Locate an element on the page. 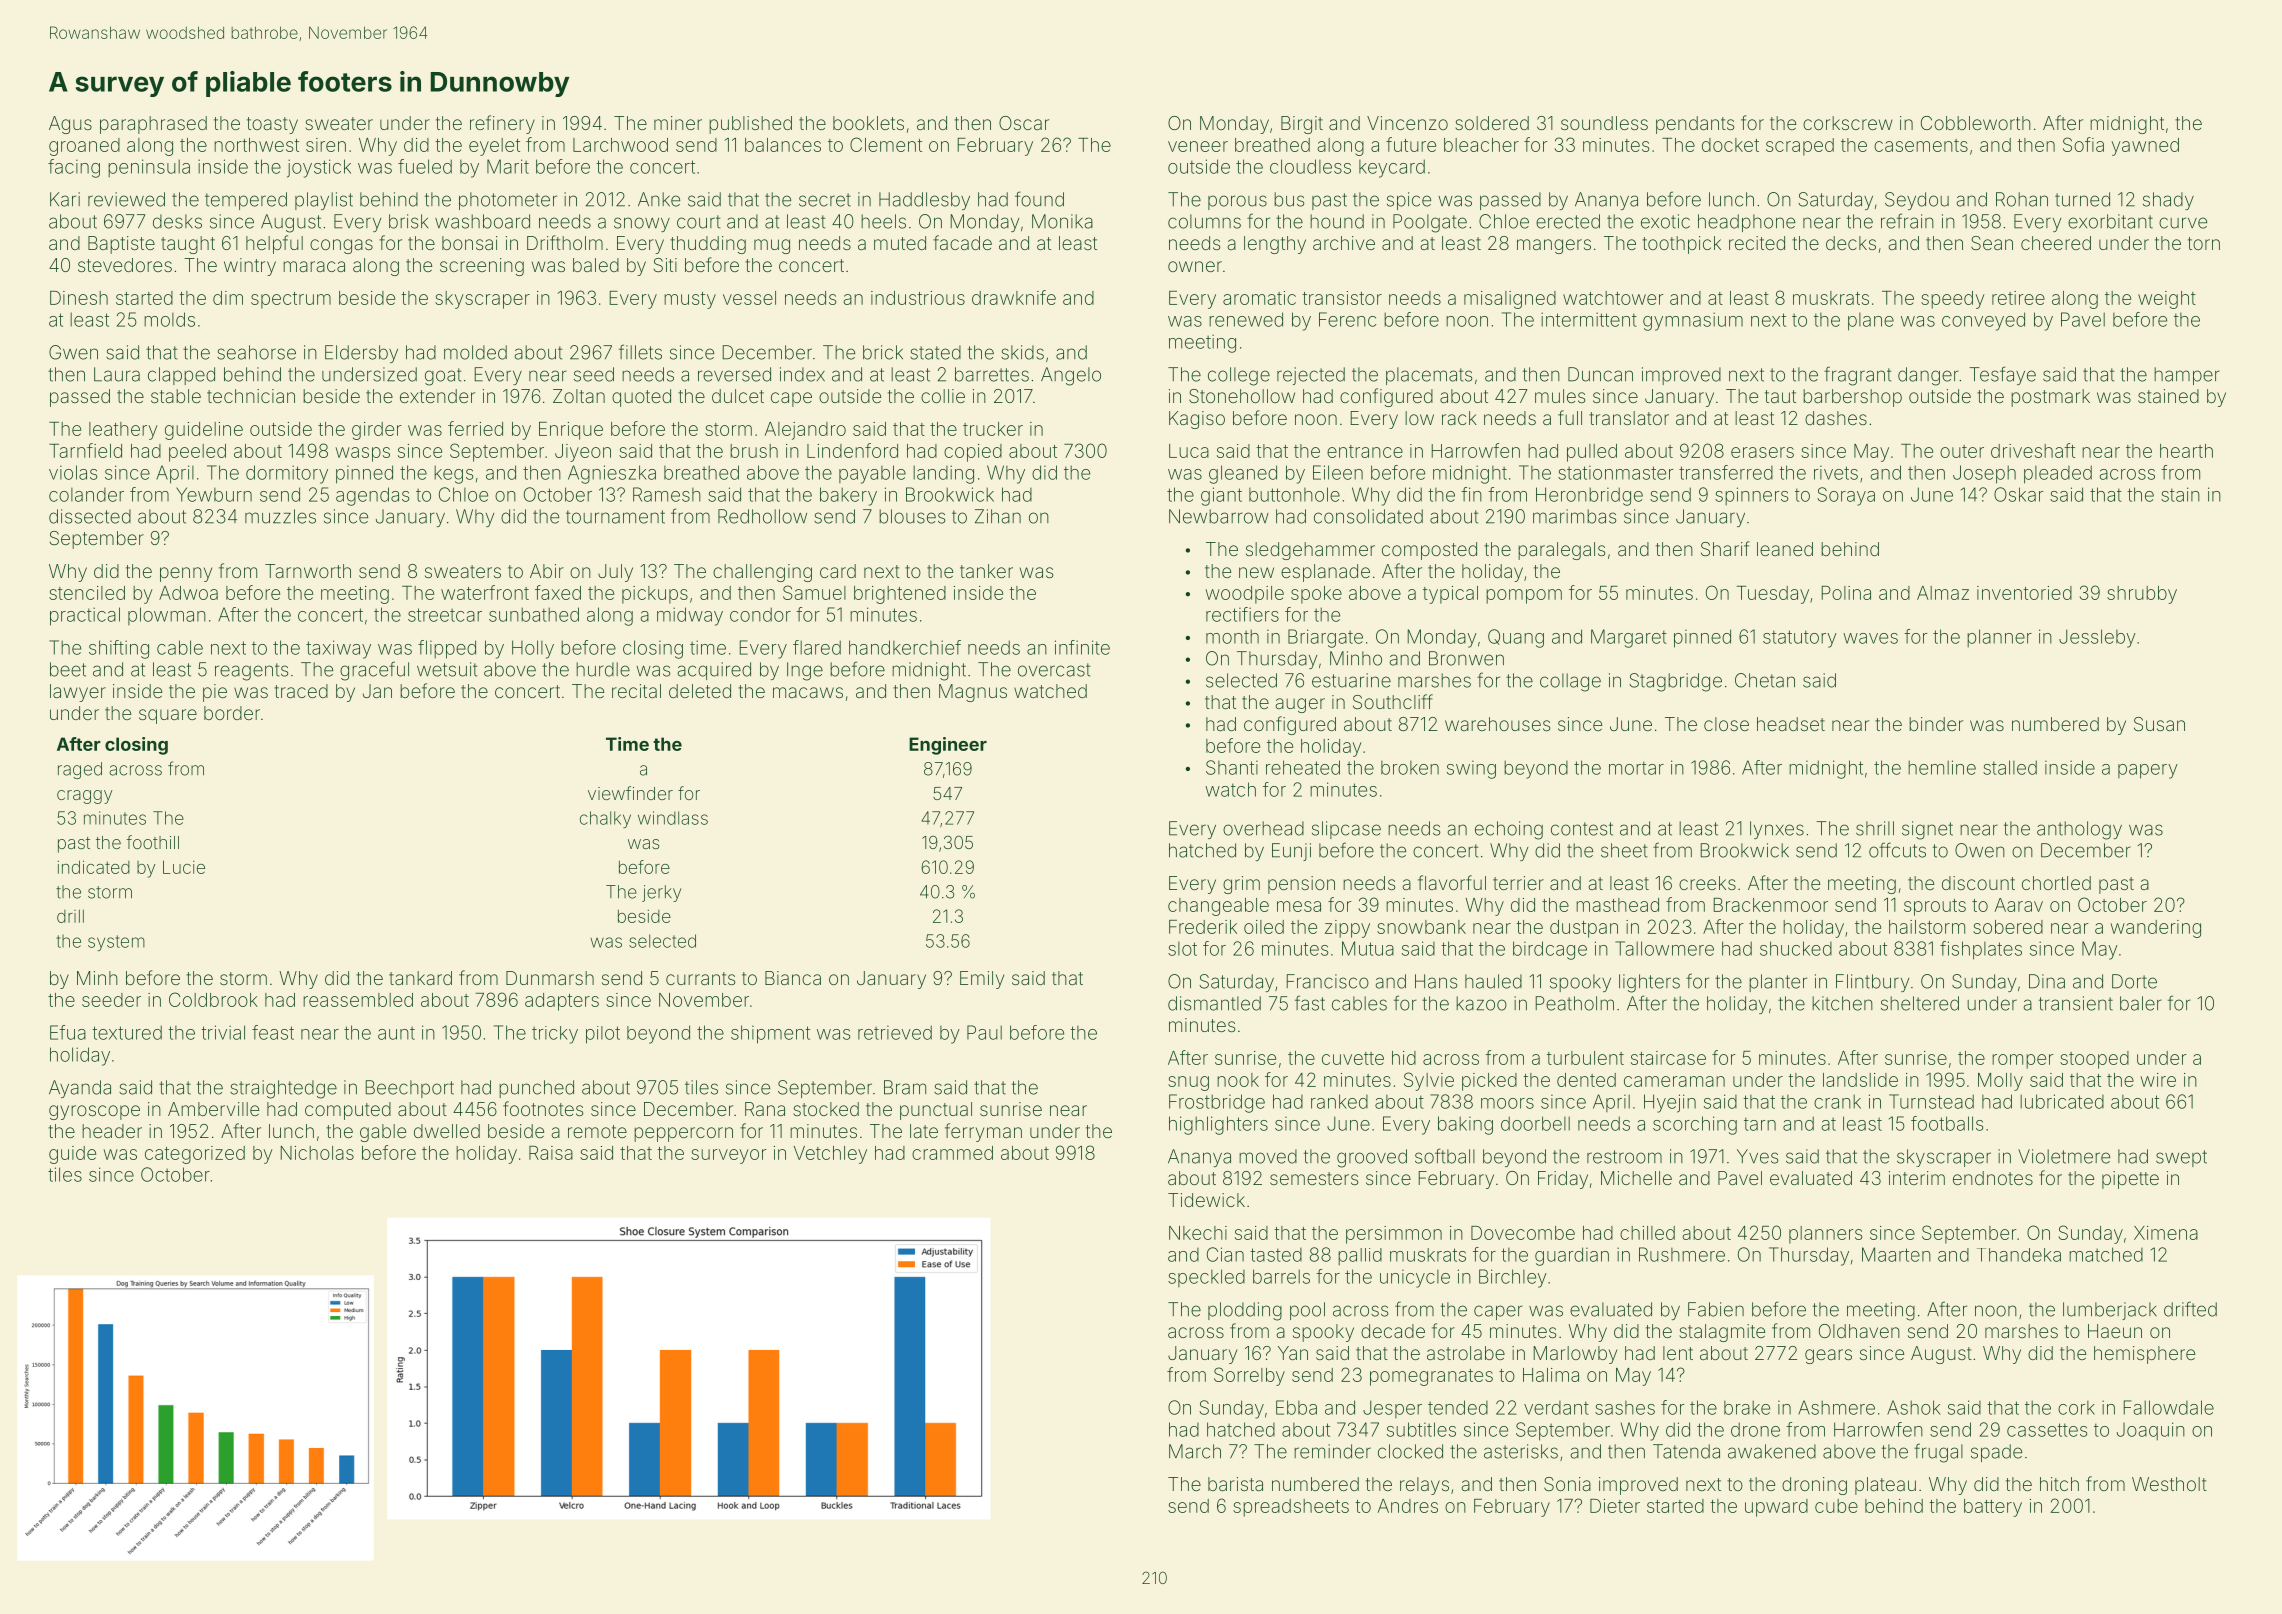 The height and width of the image is (1614, 2282). refinery is located at coordinates (502, 124).
